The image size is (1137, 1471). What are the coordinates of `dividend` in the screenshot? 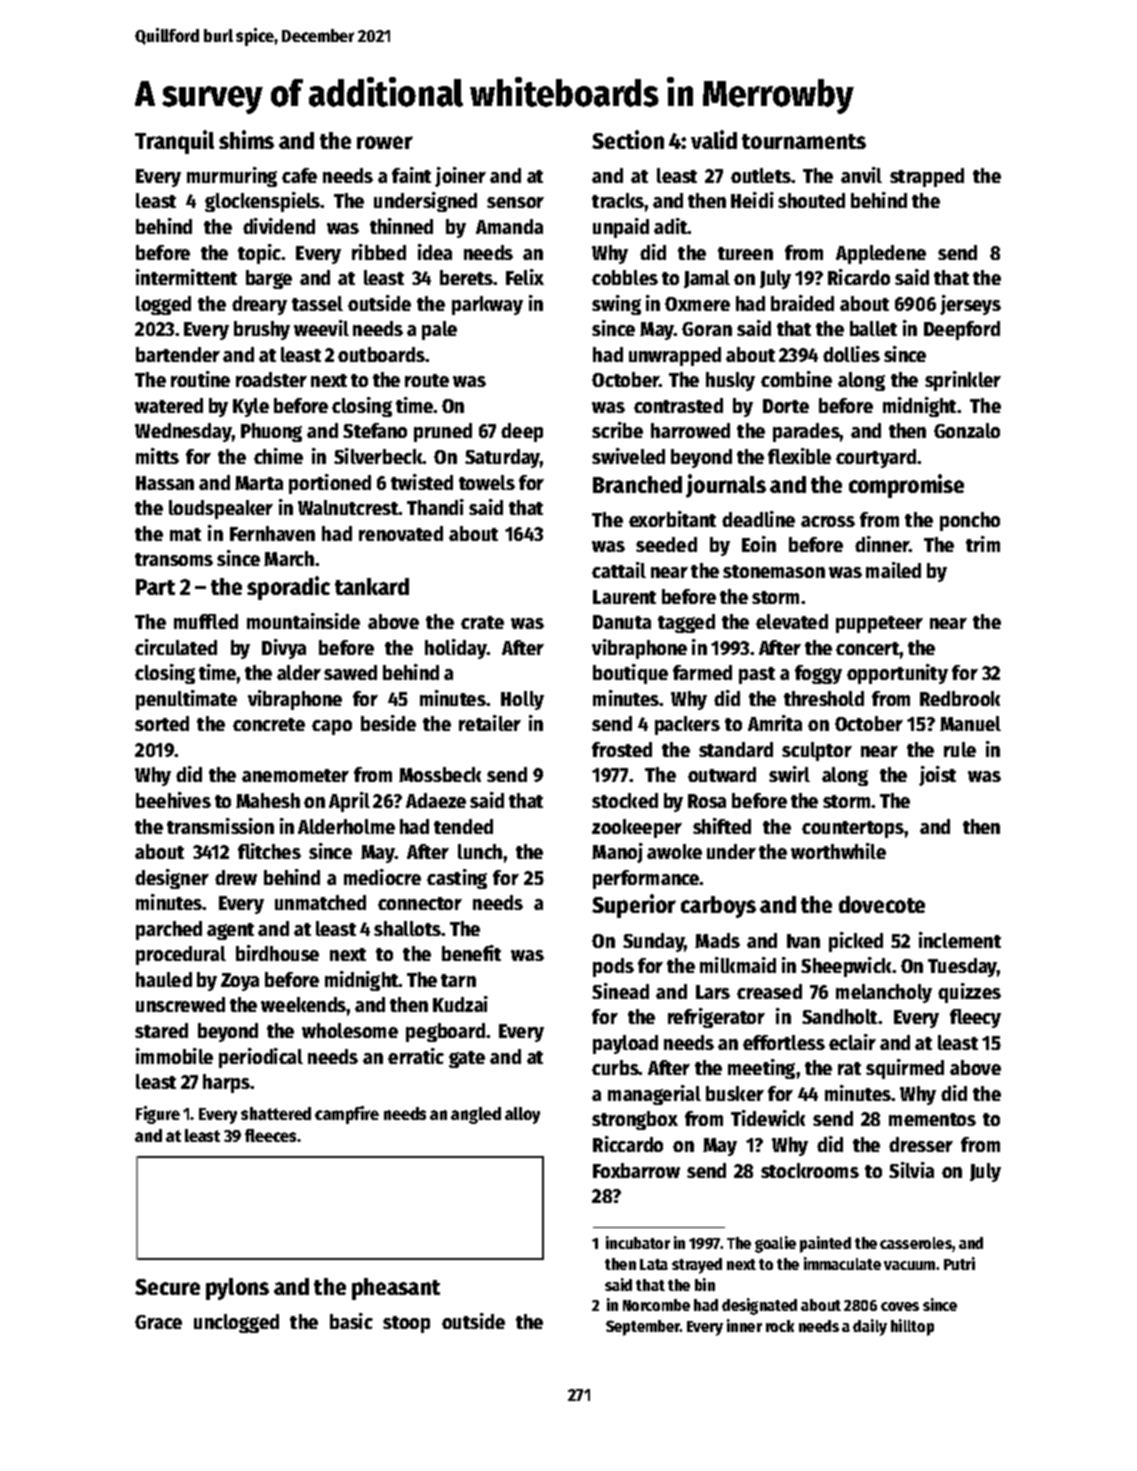 It's located at (279, 226).
